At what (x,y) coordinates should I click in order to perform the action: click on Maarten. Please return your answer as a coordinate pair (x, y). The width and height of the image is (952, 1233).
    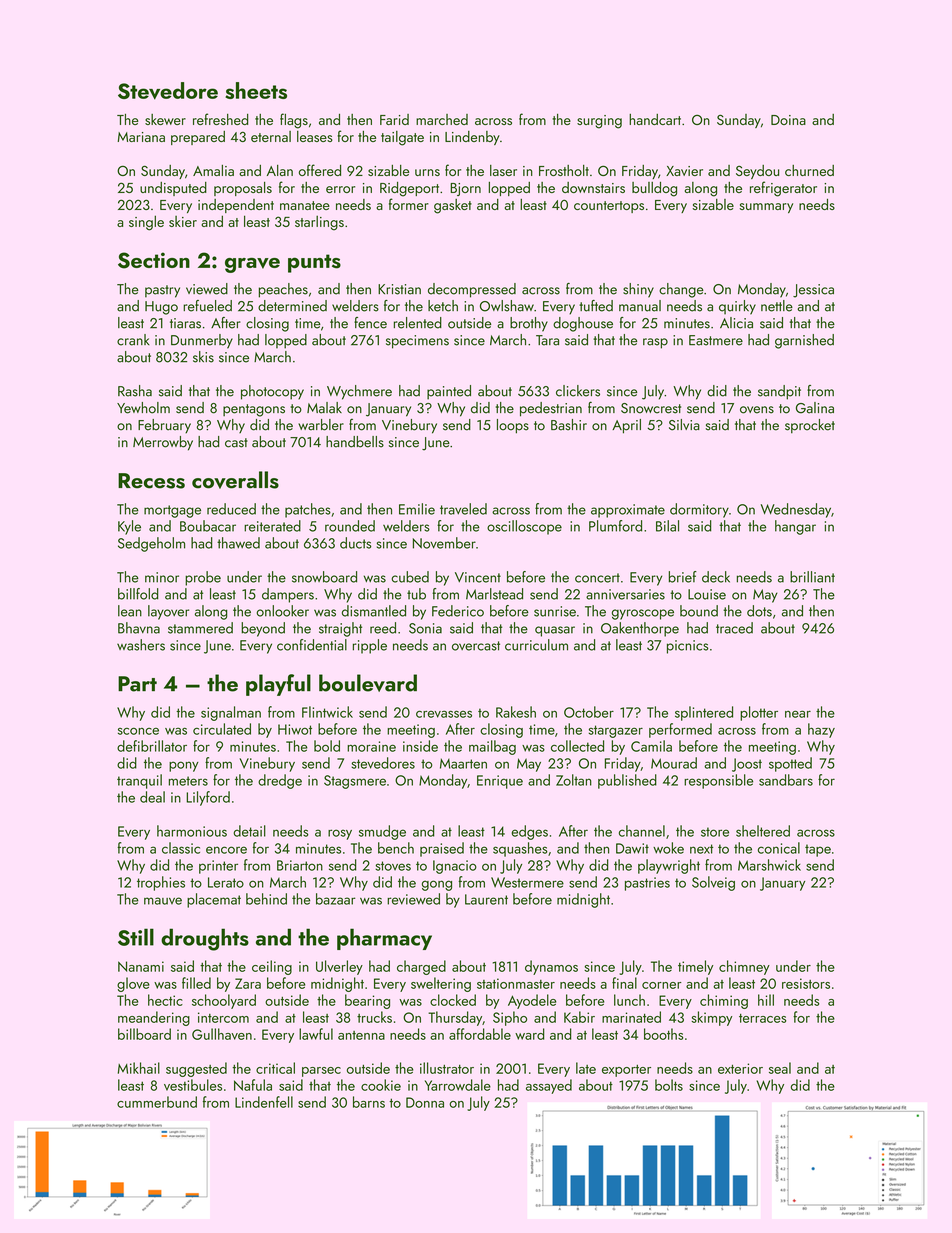
    Looking at the image, I should click on (463, 763).
